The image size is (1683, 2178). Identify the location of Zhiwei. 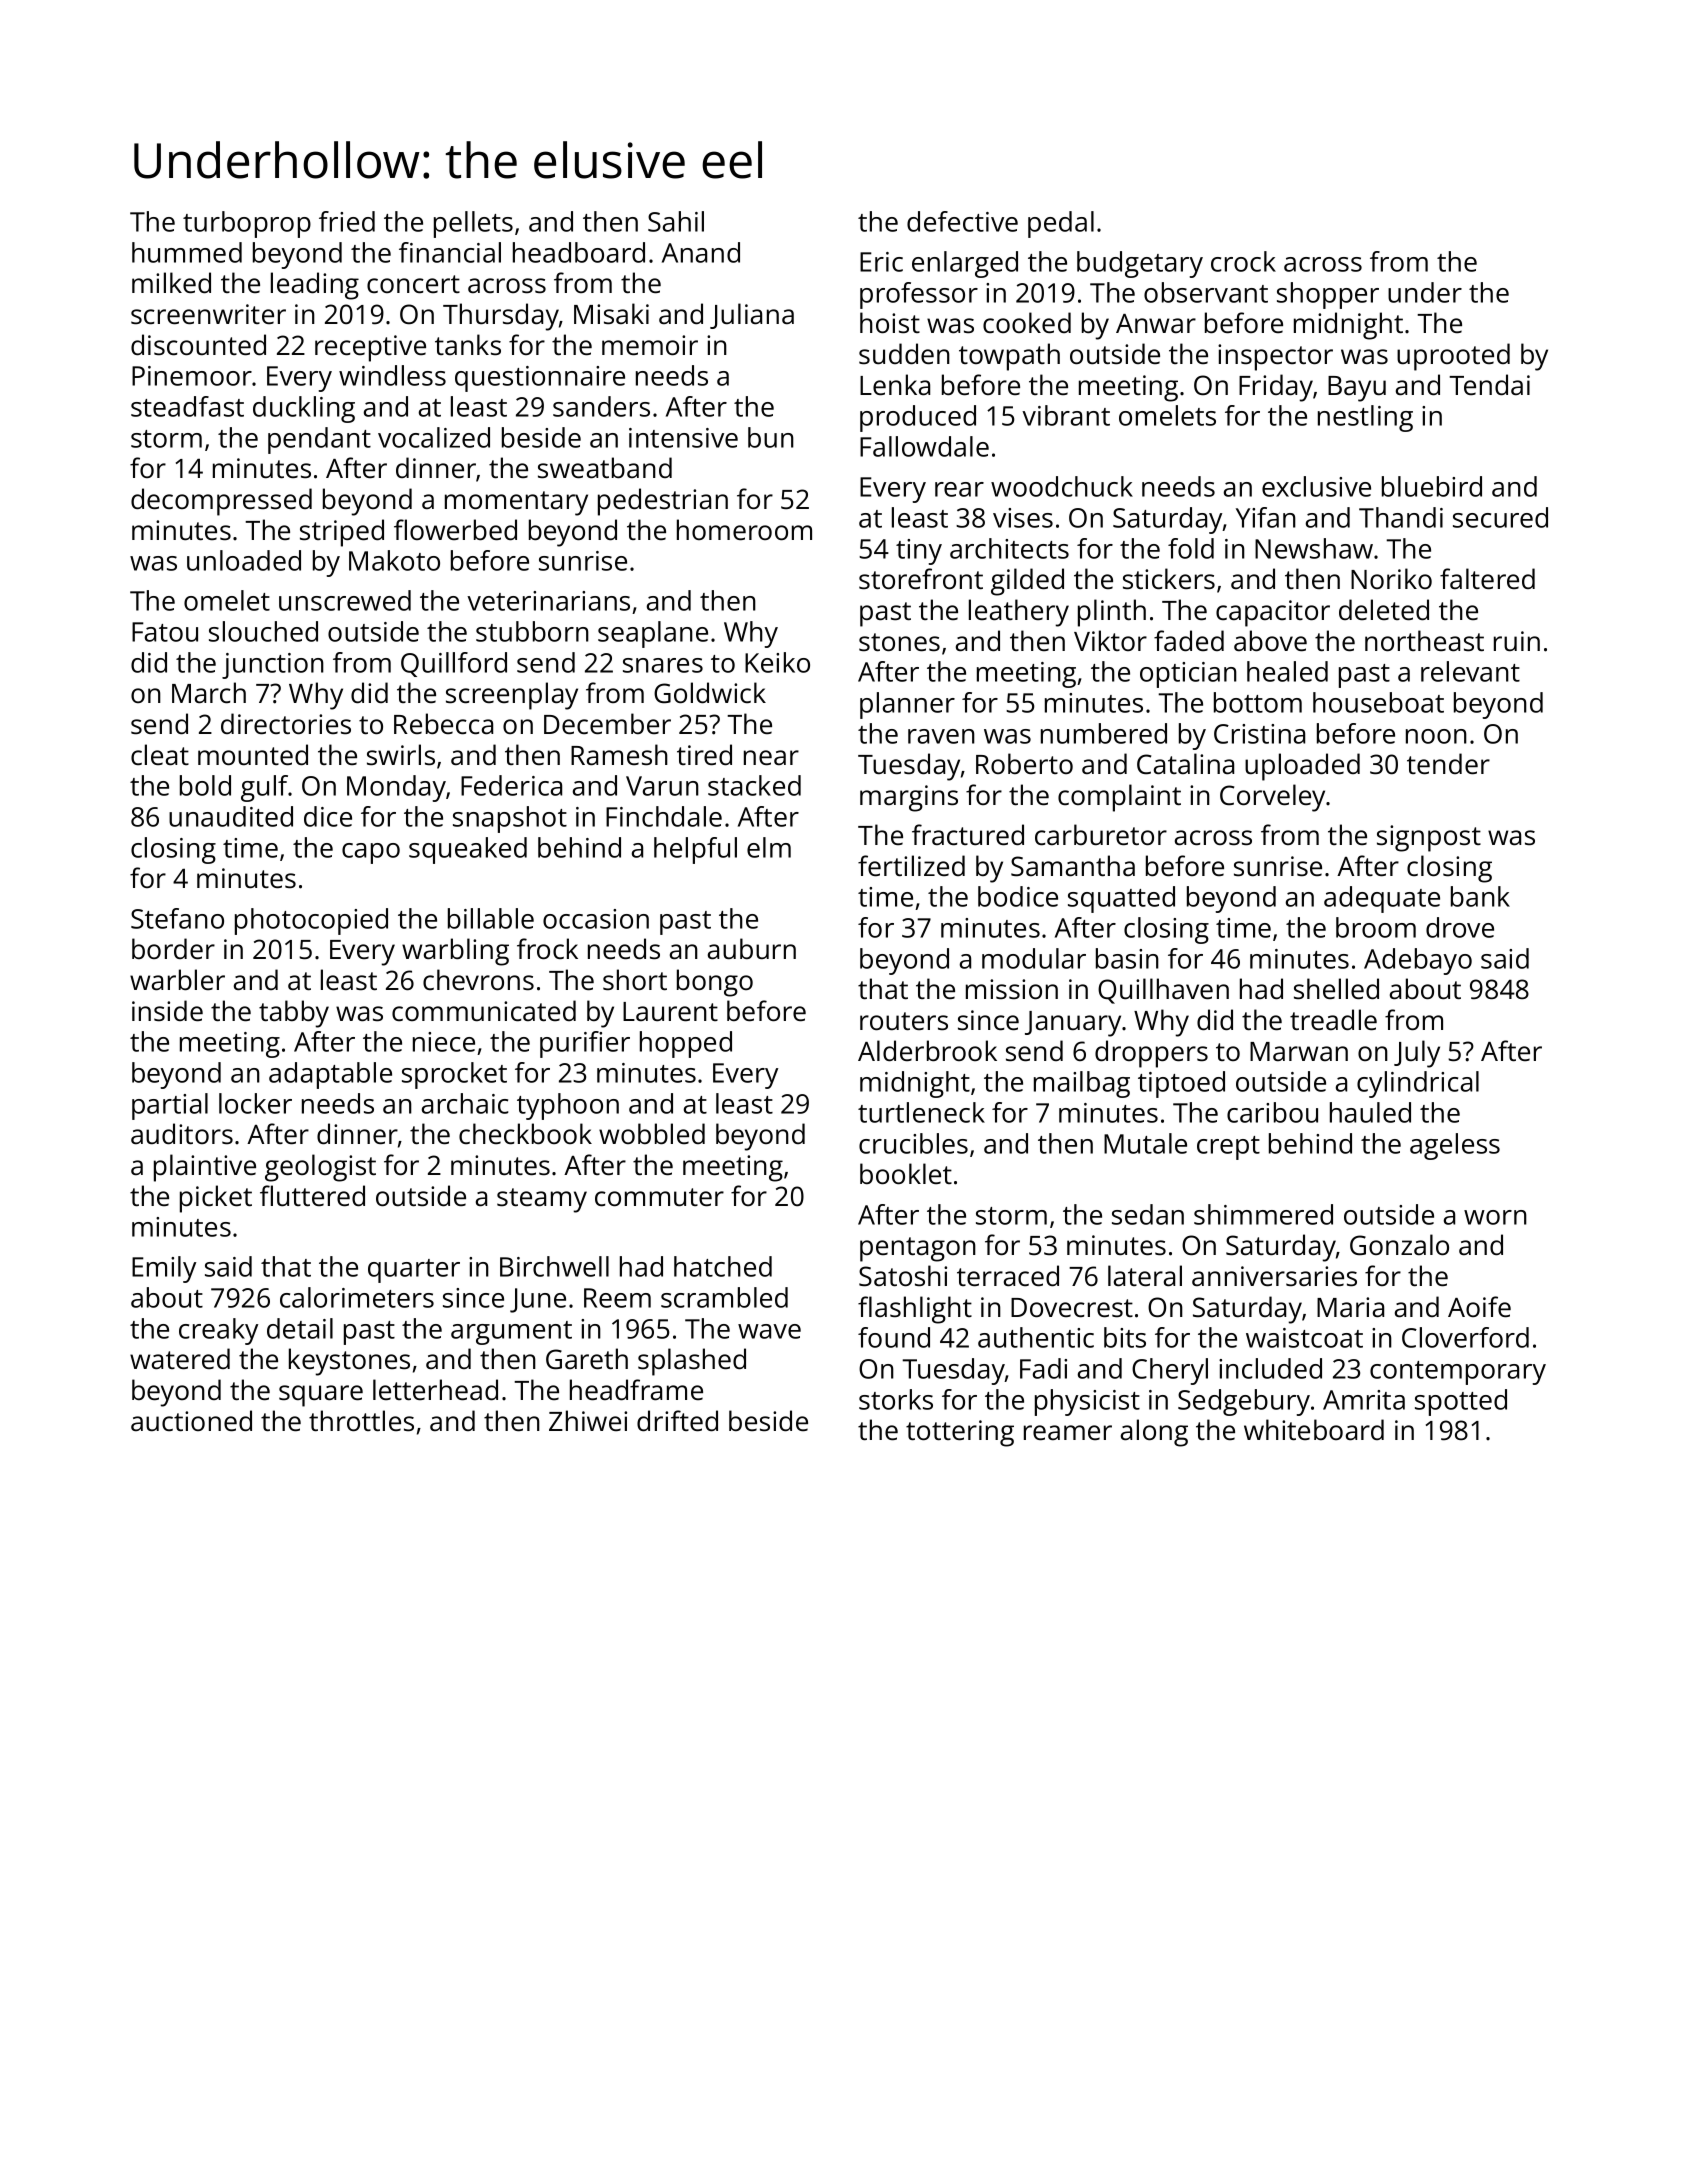
(588, 1420).
